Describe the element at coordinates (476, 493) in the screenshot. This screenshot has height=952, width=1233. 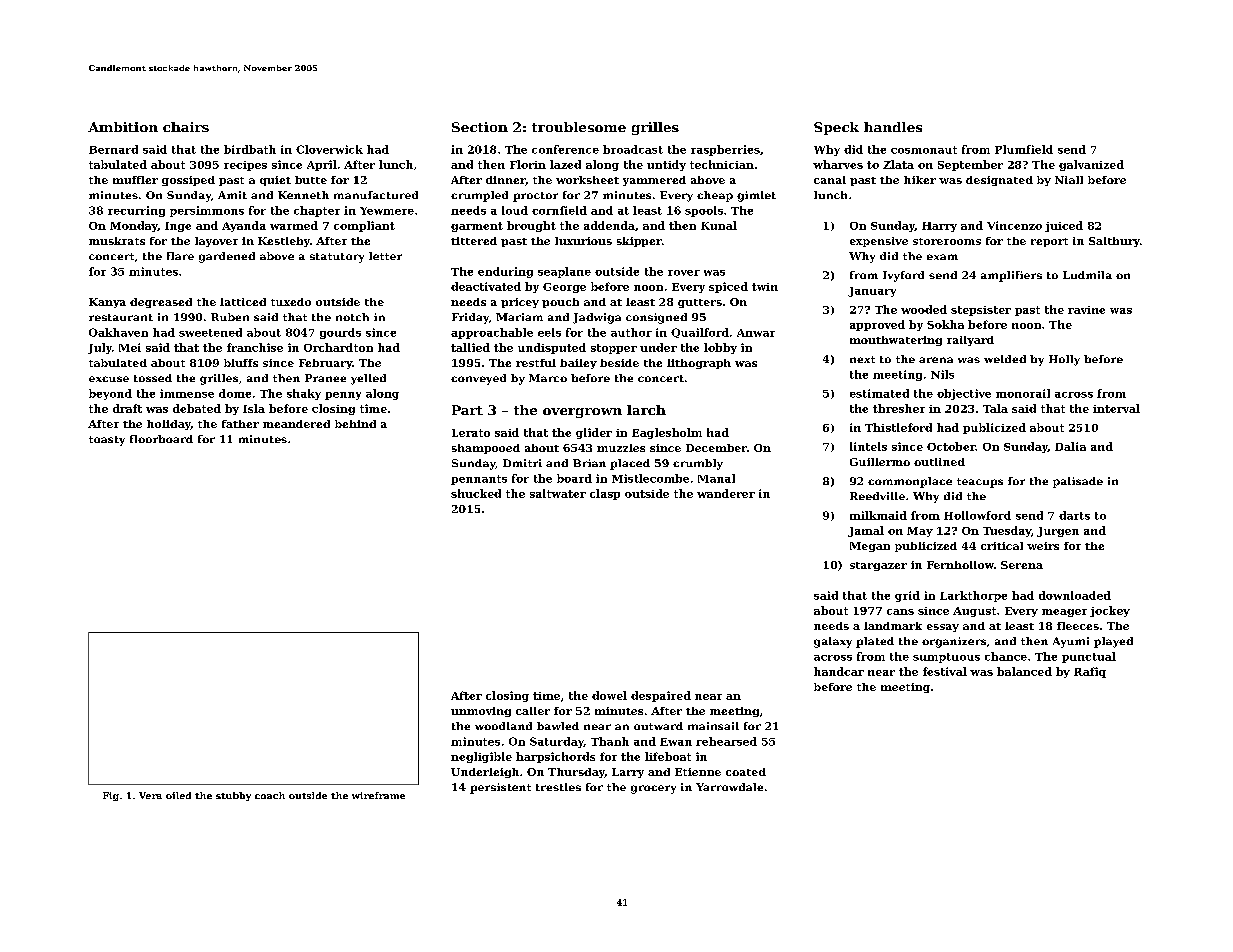
I see `shucked` at that location.
